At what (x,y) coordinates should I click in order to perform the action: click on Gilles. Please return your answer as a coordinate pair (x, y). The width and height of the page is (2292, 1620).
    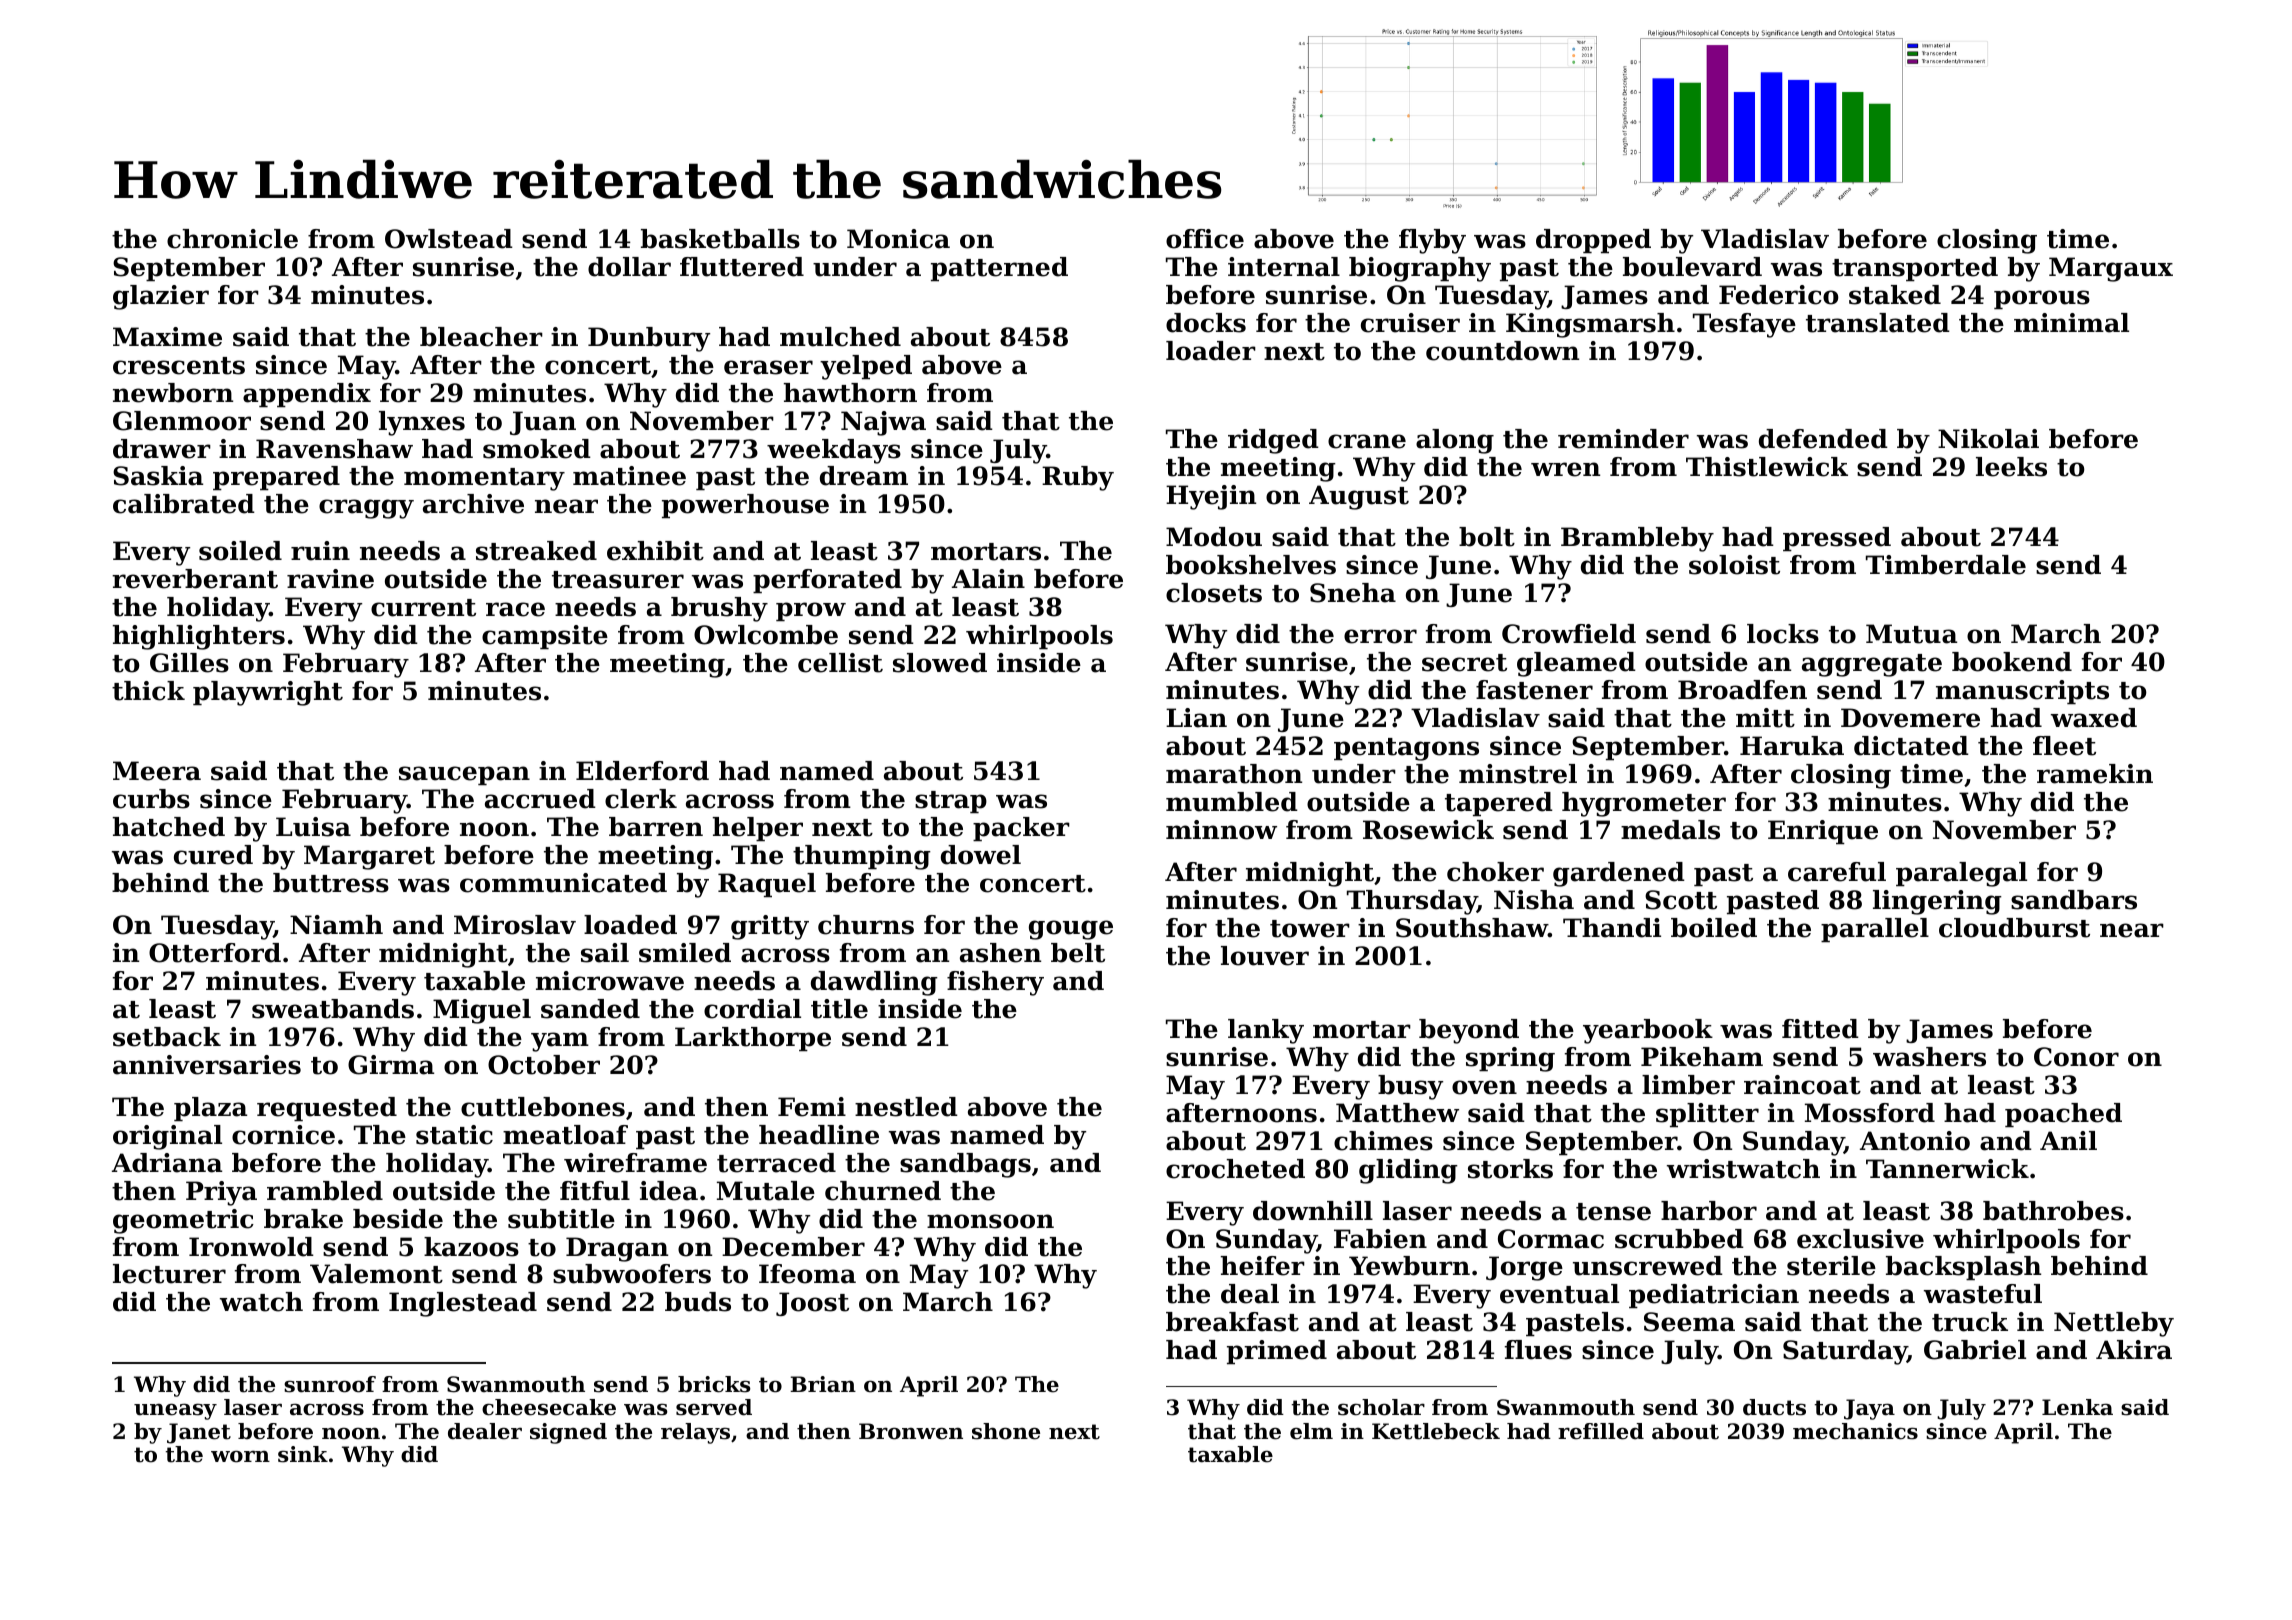
    Looking at the image, I should click on (189, 663).
